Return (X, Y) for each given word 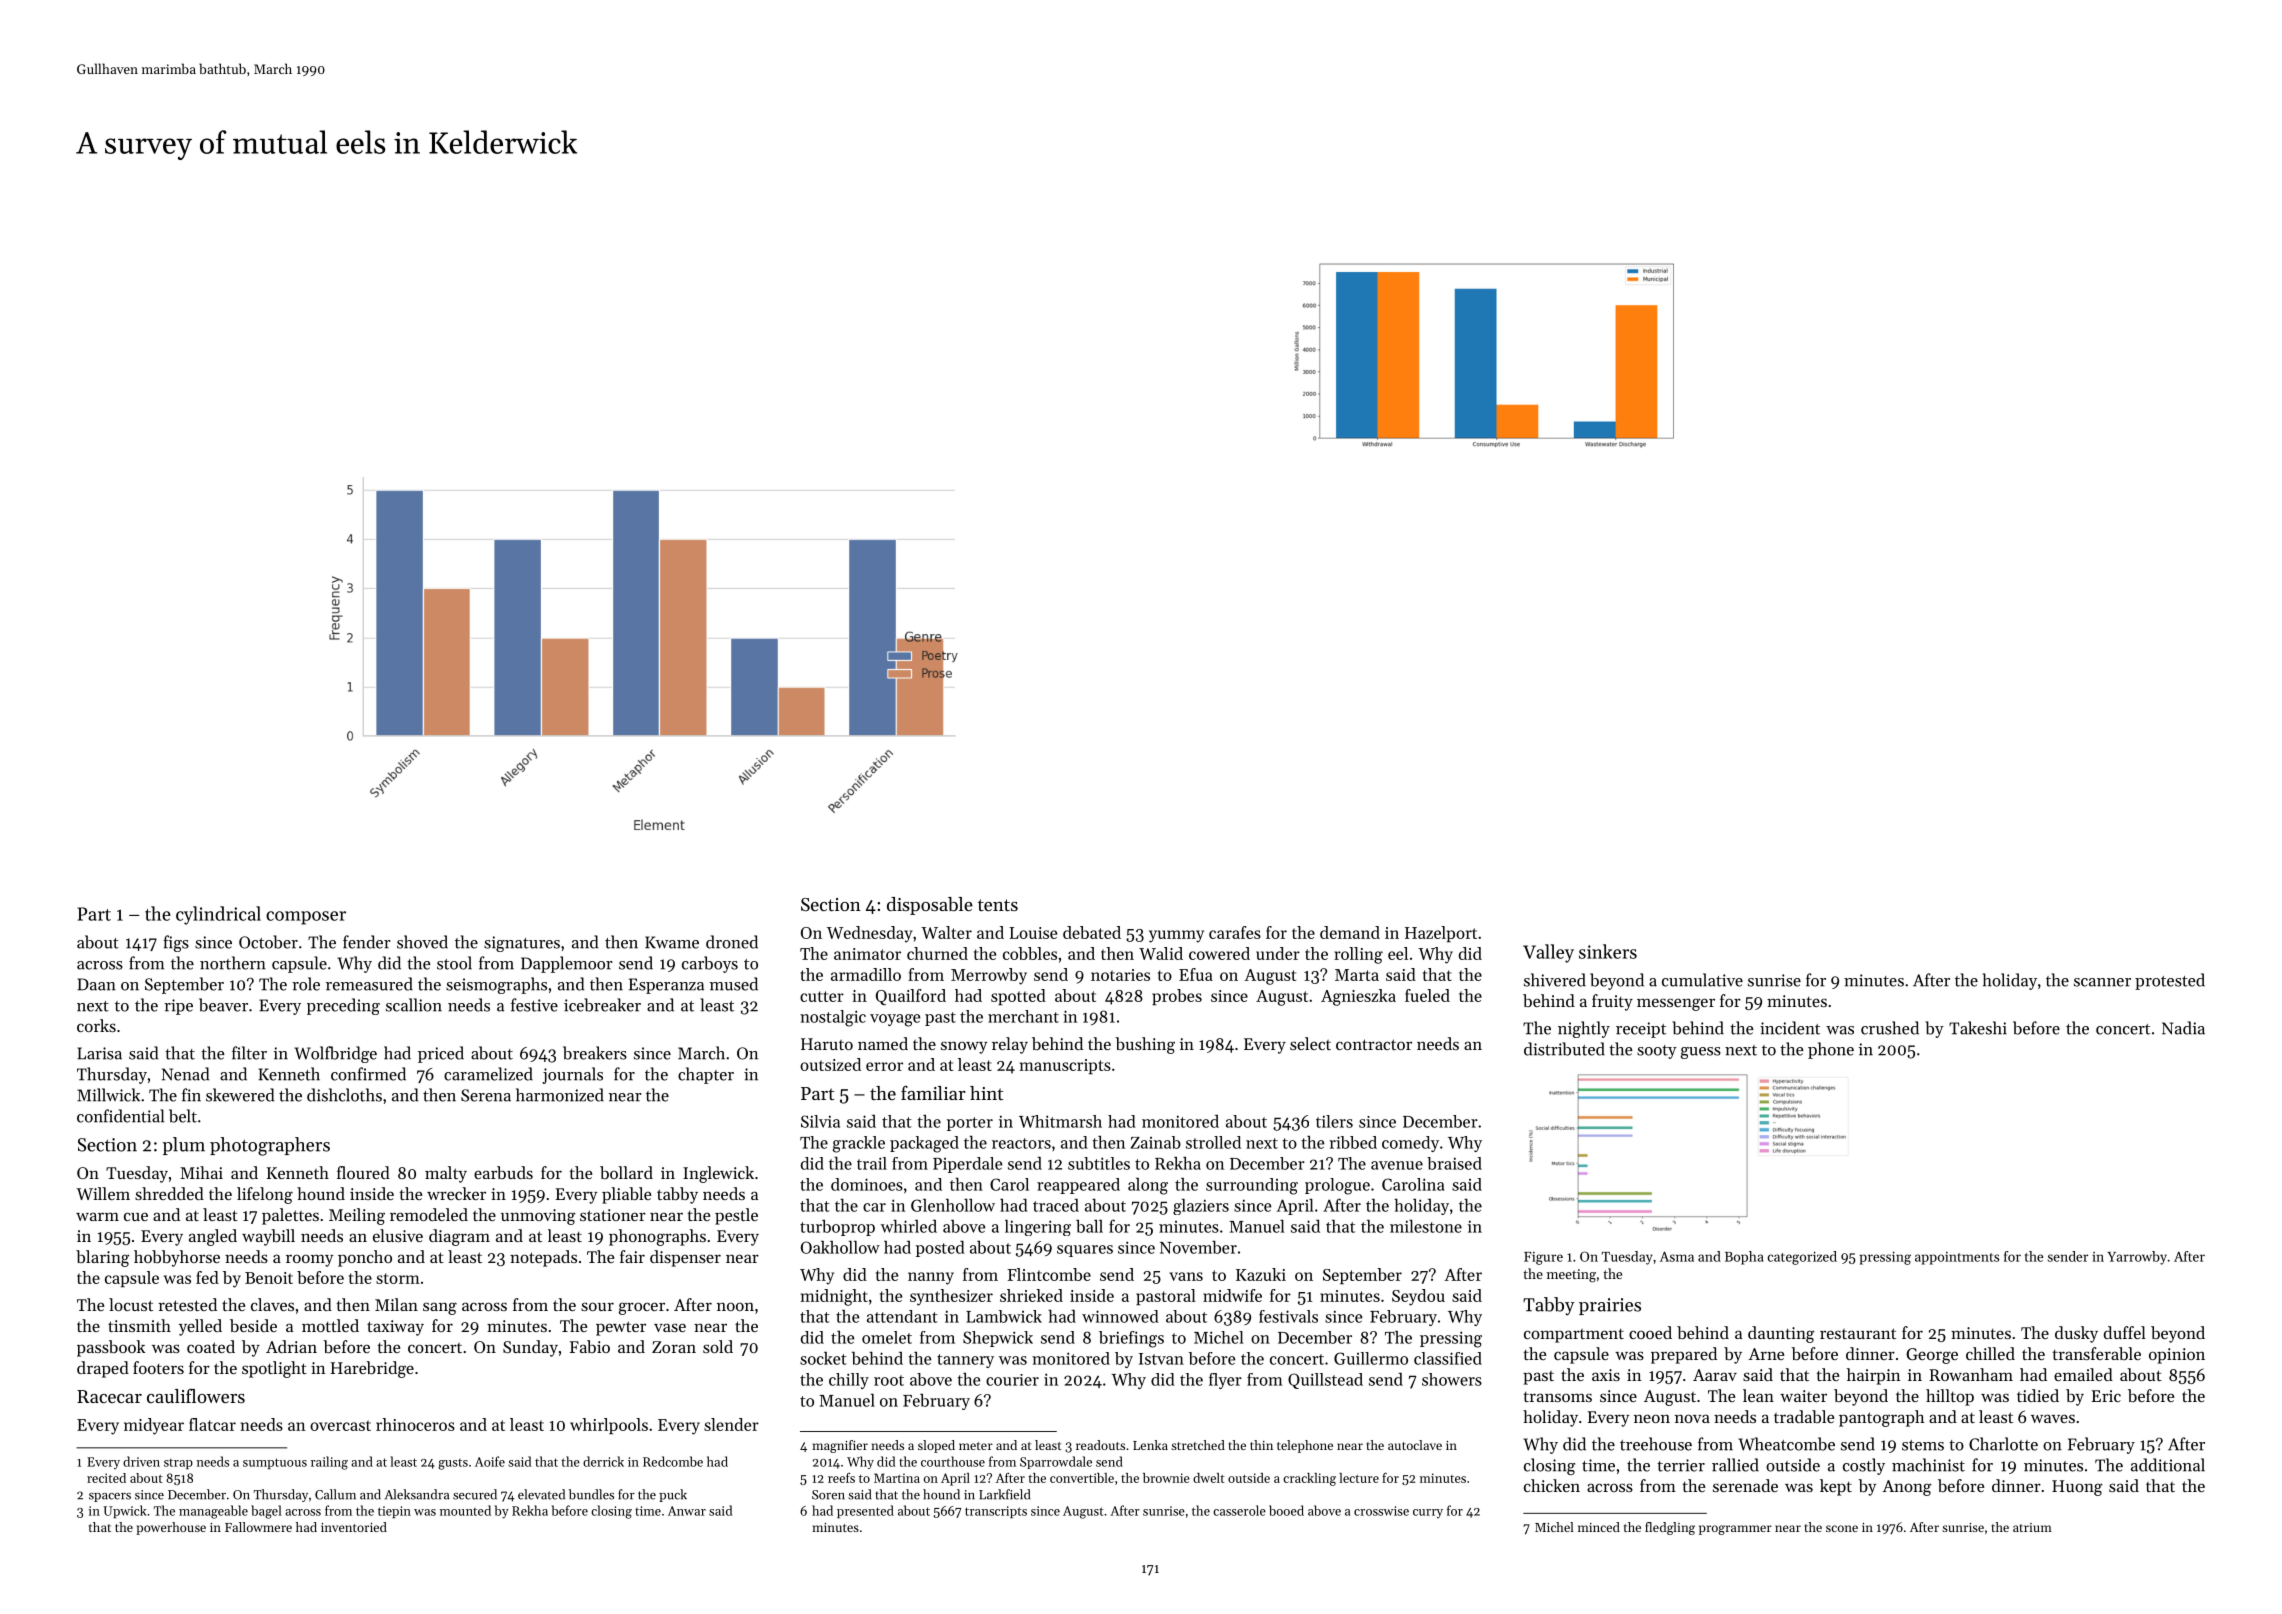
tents (998, 905)
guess (1701, 1053)
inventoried (354, 1527)
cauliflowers (196, 1395)
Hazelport (1441, 934)
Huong (2077, 1488)
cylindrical (218, 915)
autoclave (1415, 1445)
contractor (1374, 1044)
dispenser (685, 1258)
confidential (120, 1116)
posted (940, 1249)
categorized (1802, 1258)
